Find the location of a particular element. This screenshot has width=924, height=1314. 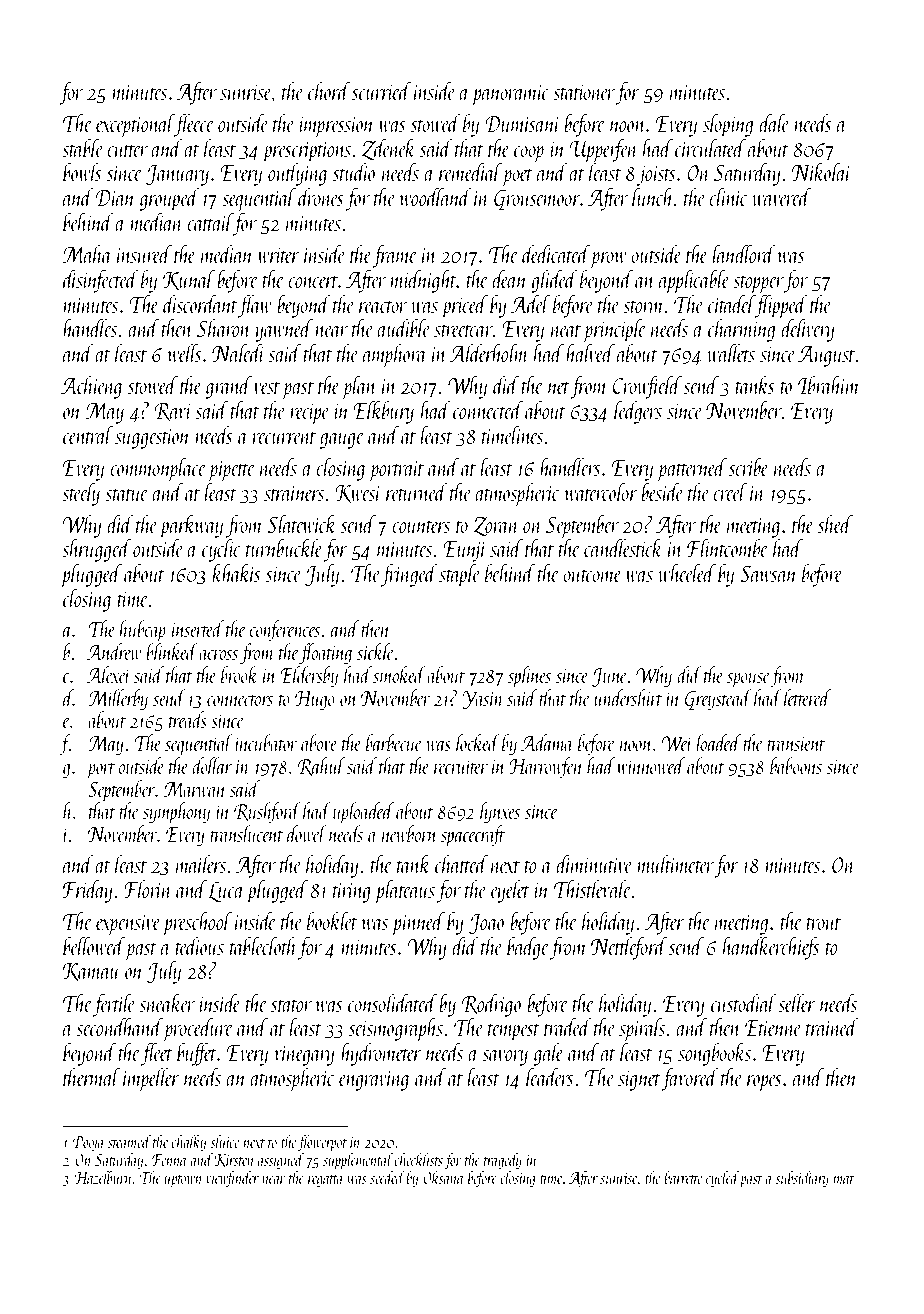

conferences is located at coordinates (284, 630).
